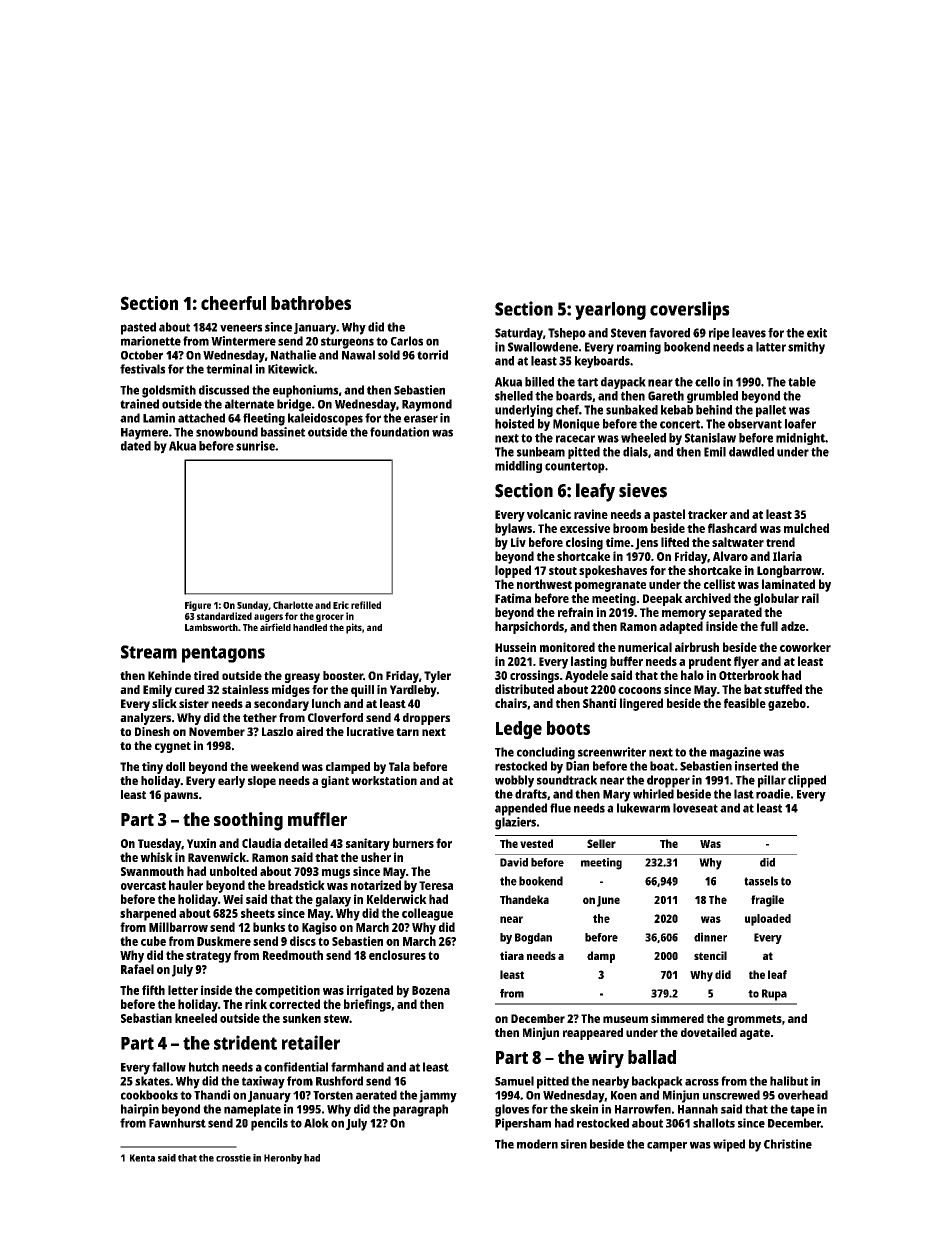 The height and width of the screenshot is (1233, 952). What do you see at coordinates (427, 914) in the screenshot?
I see `colleague` at bounding box center [427, 914].
